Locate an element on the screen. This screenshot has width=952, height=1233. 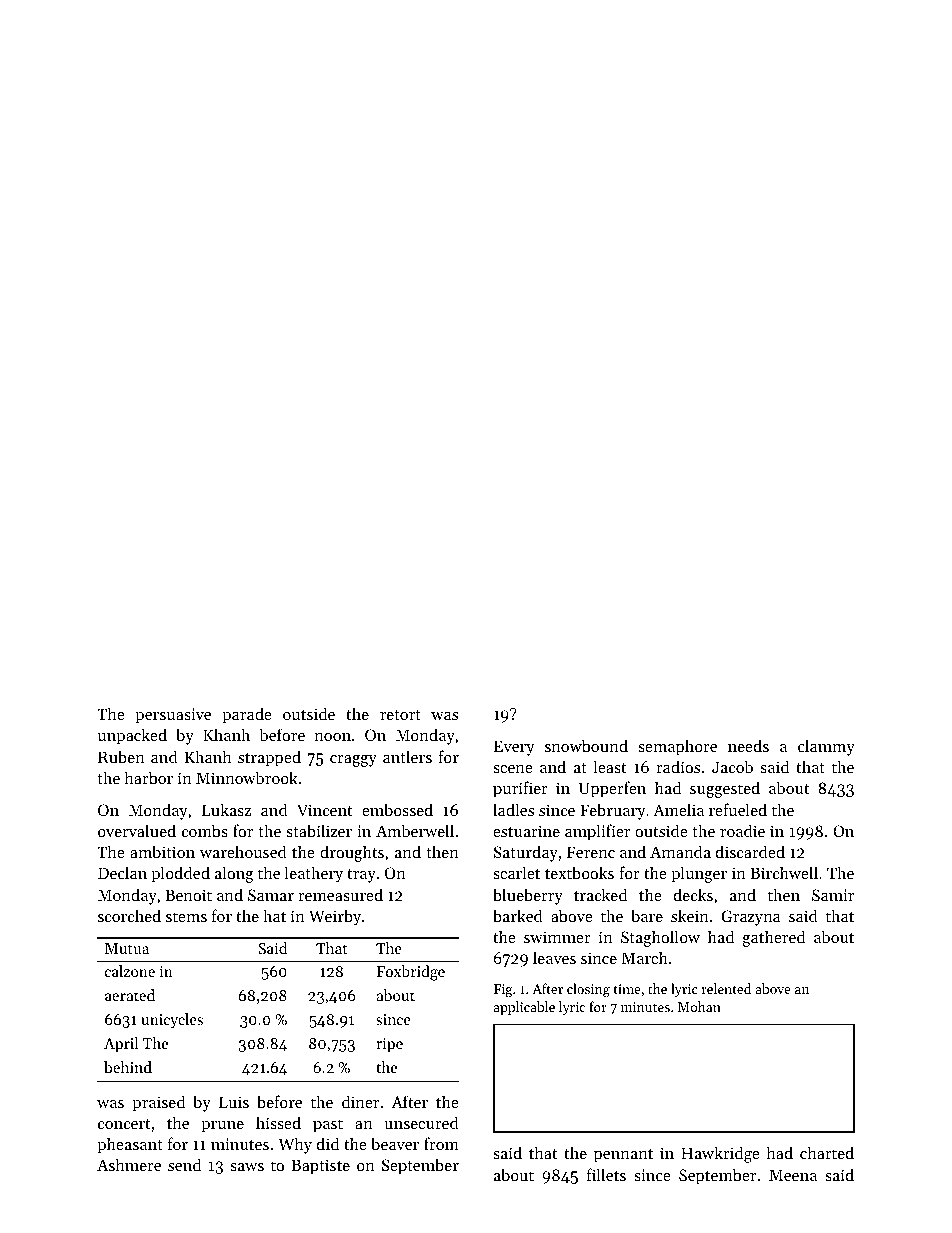
persuasive is located at coordinates (173, 716).
